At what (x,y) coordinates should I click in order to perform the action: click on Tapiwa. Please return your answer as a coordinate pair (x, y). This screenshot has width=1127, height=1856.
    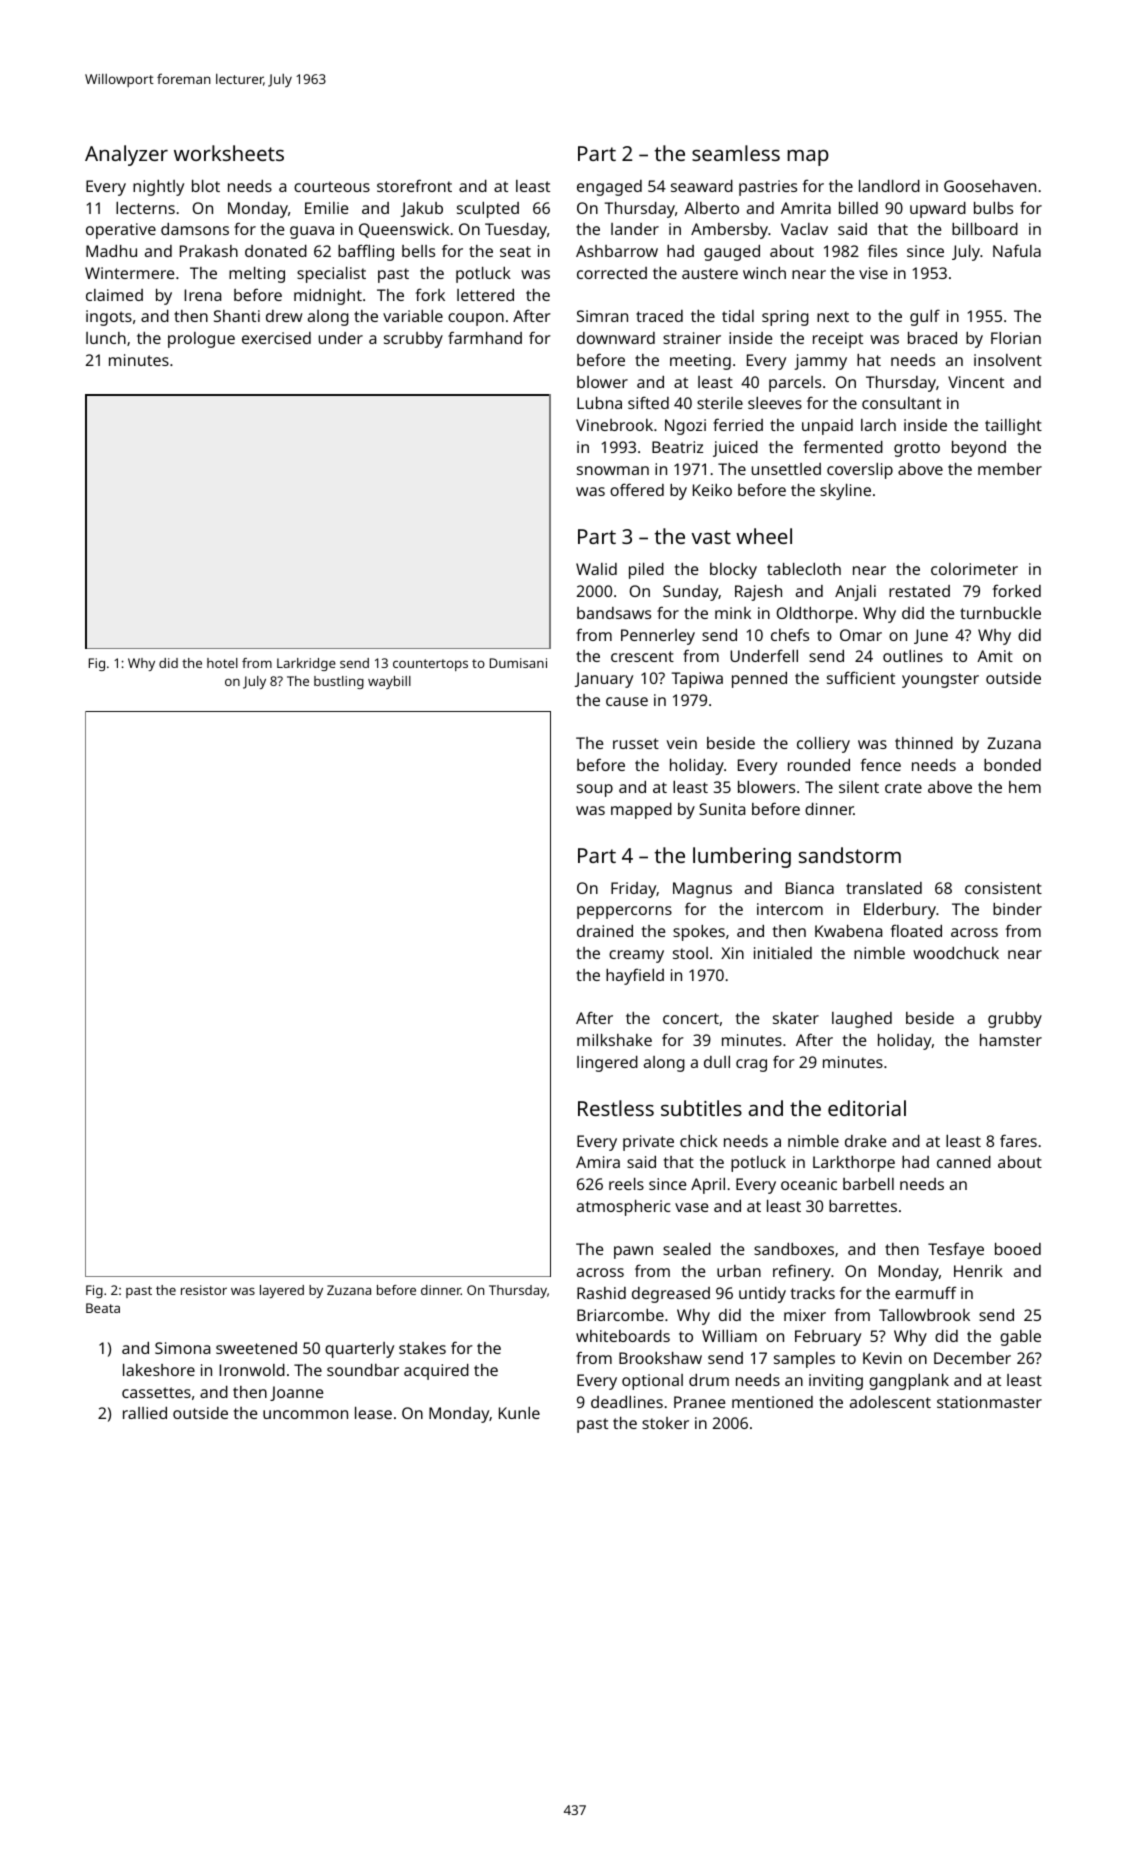
    Looking at the image, I should click on (697, 680).
